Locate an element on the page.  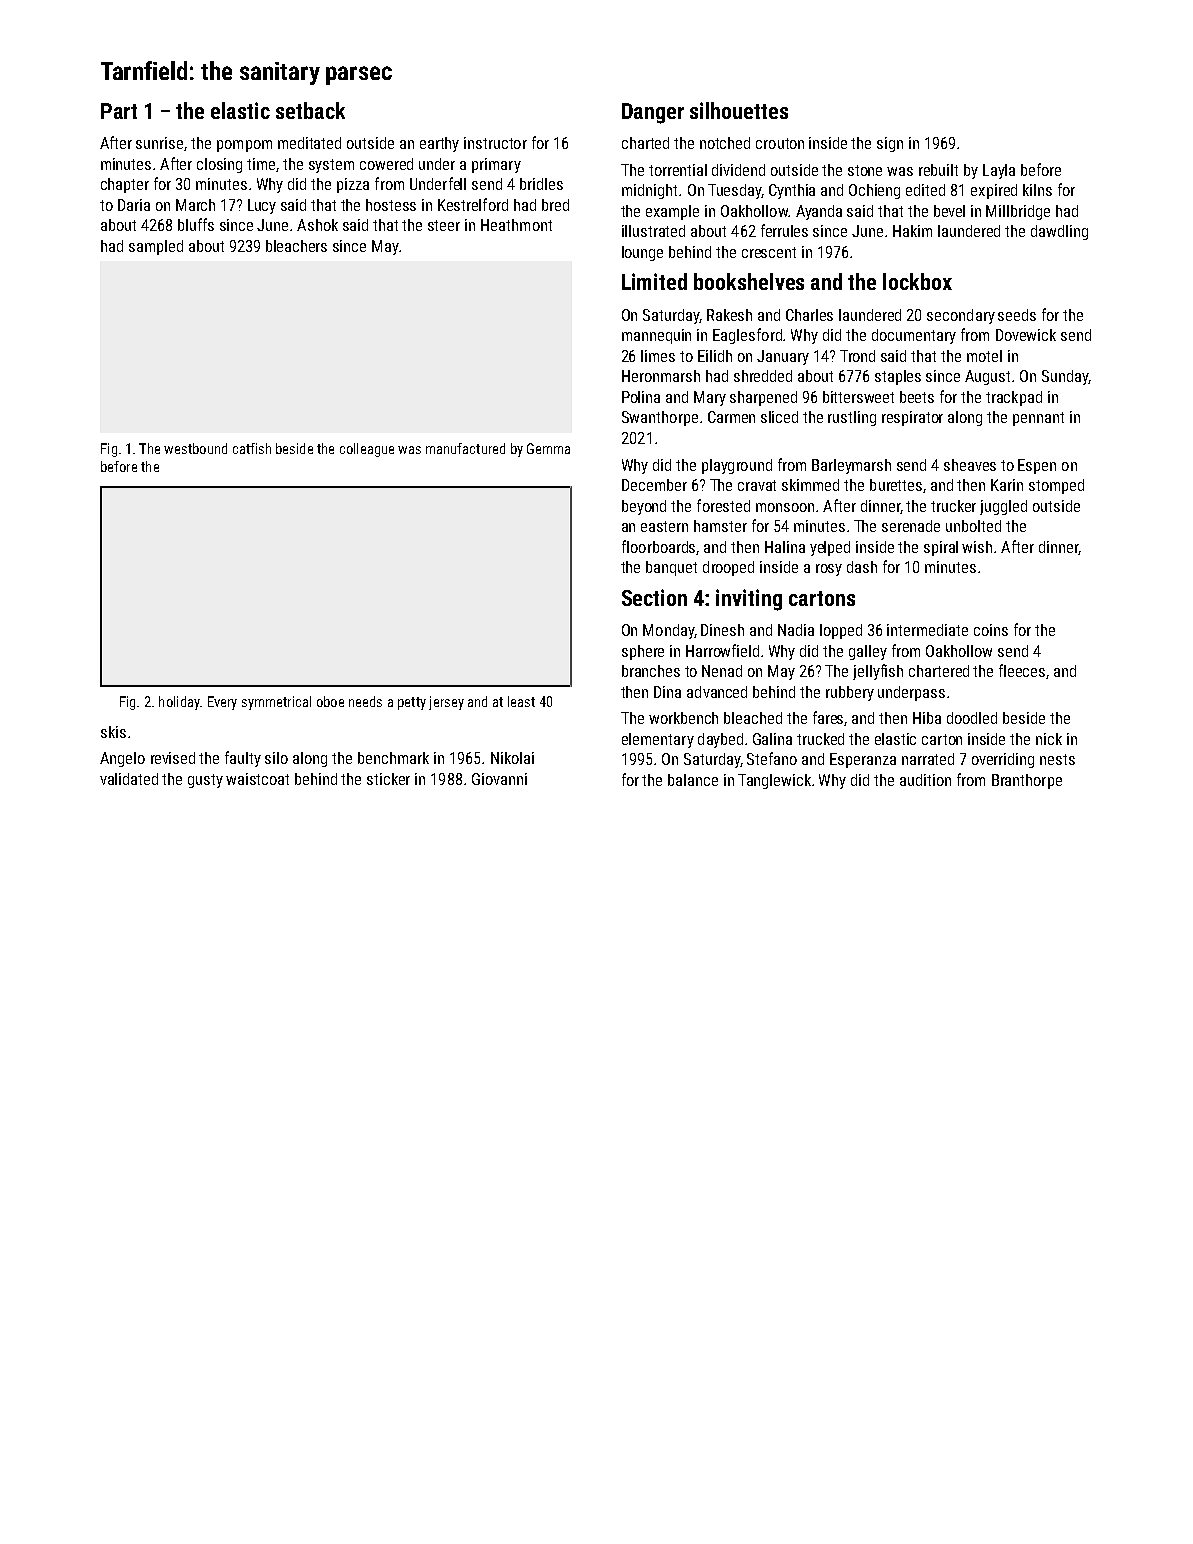
closing is located at coordinates (219, 165).
